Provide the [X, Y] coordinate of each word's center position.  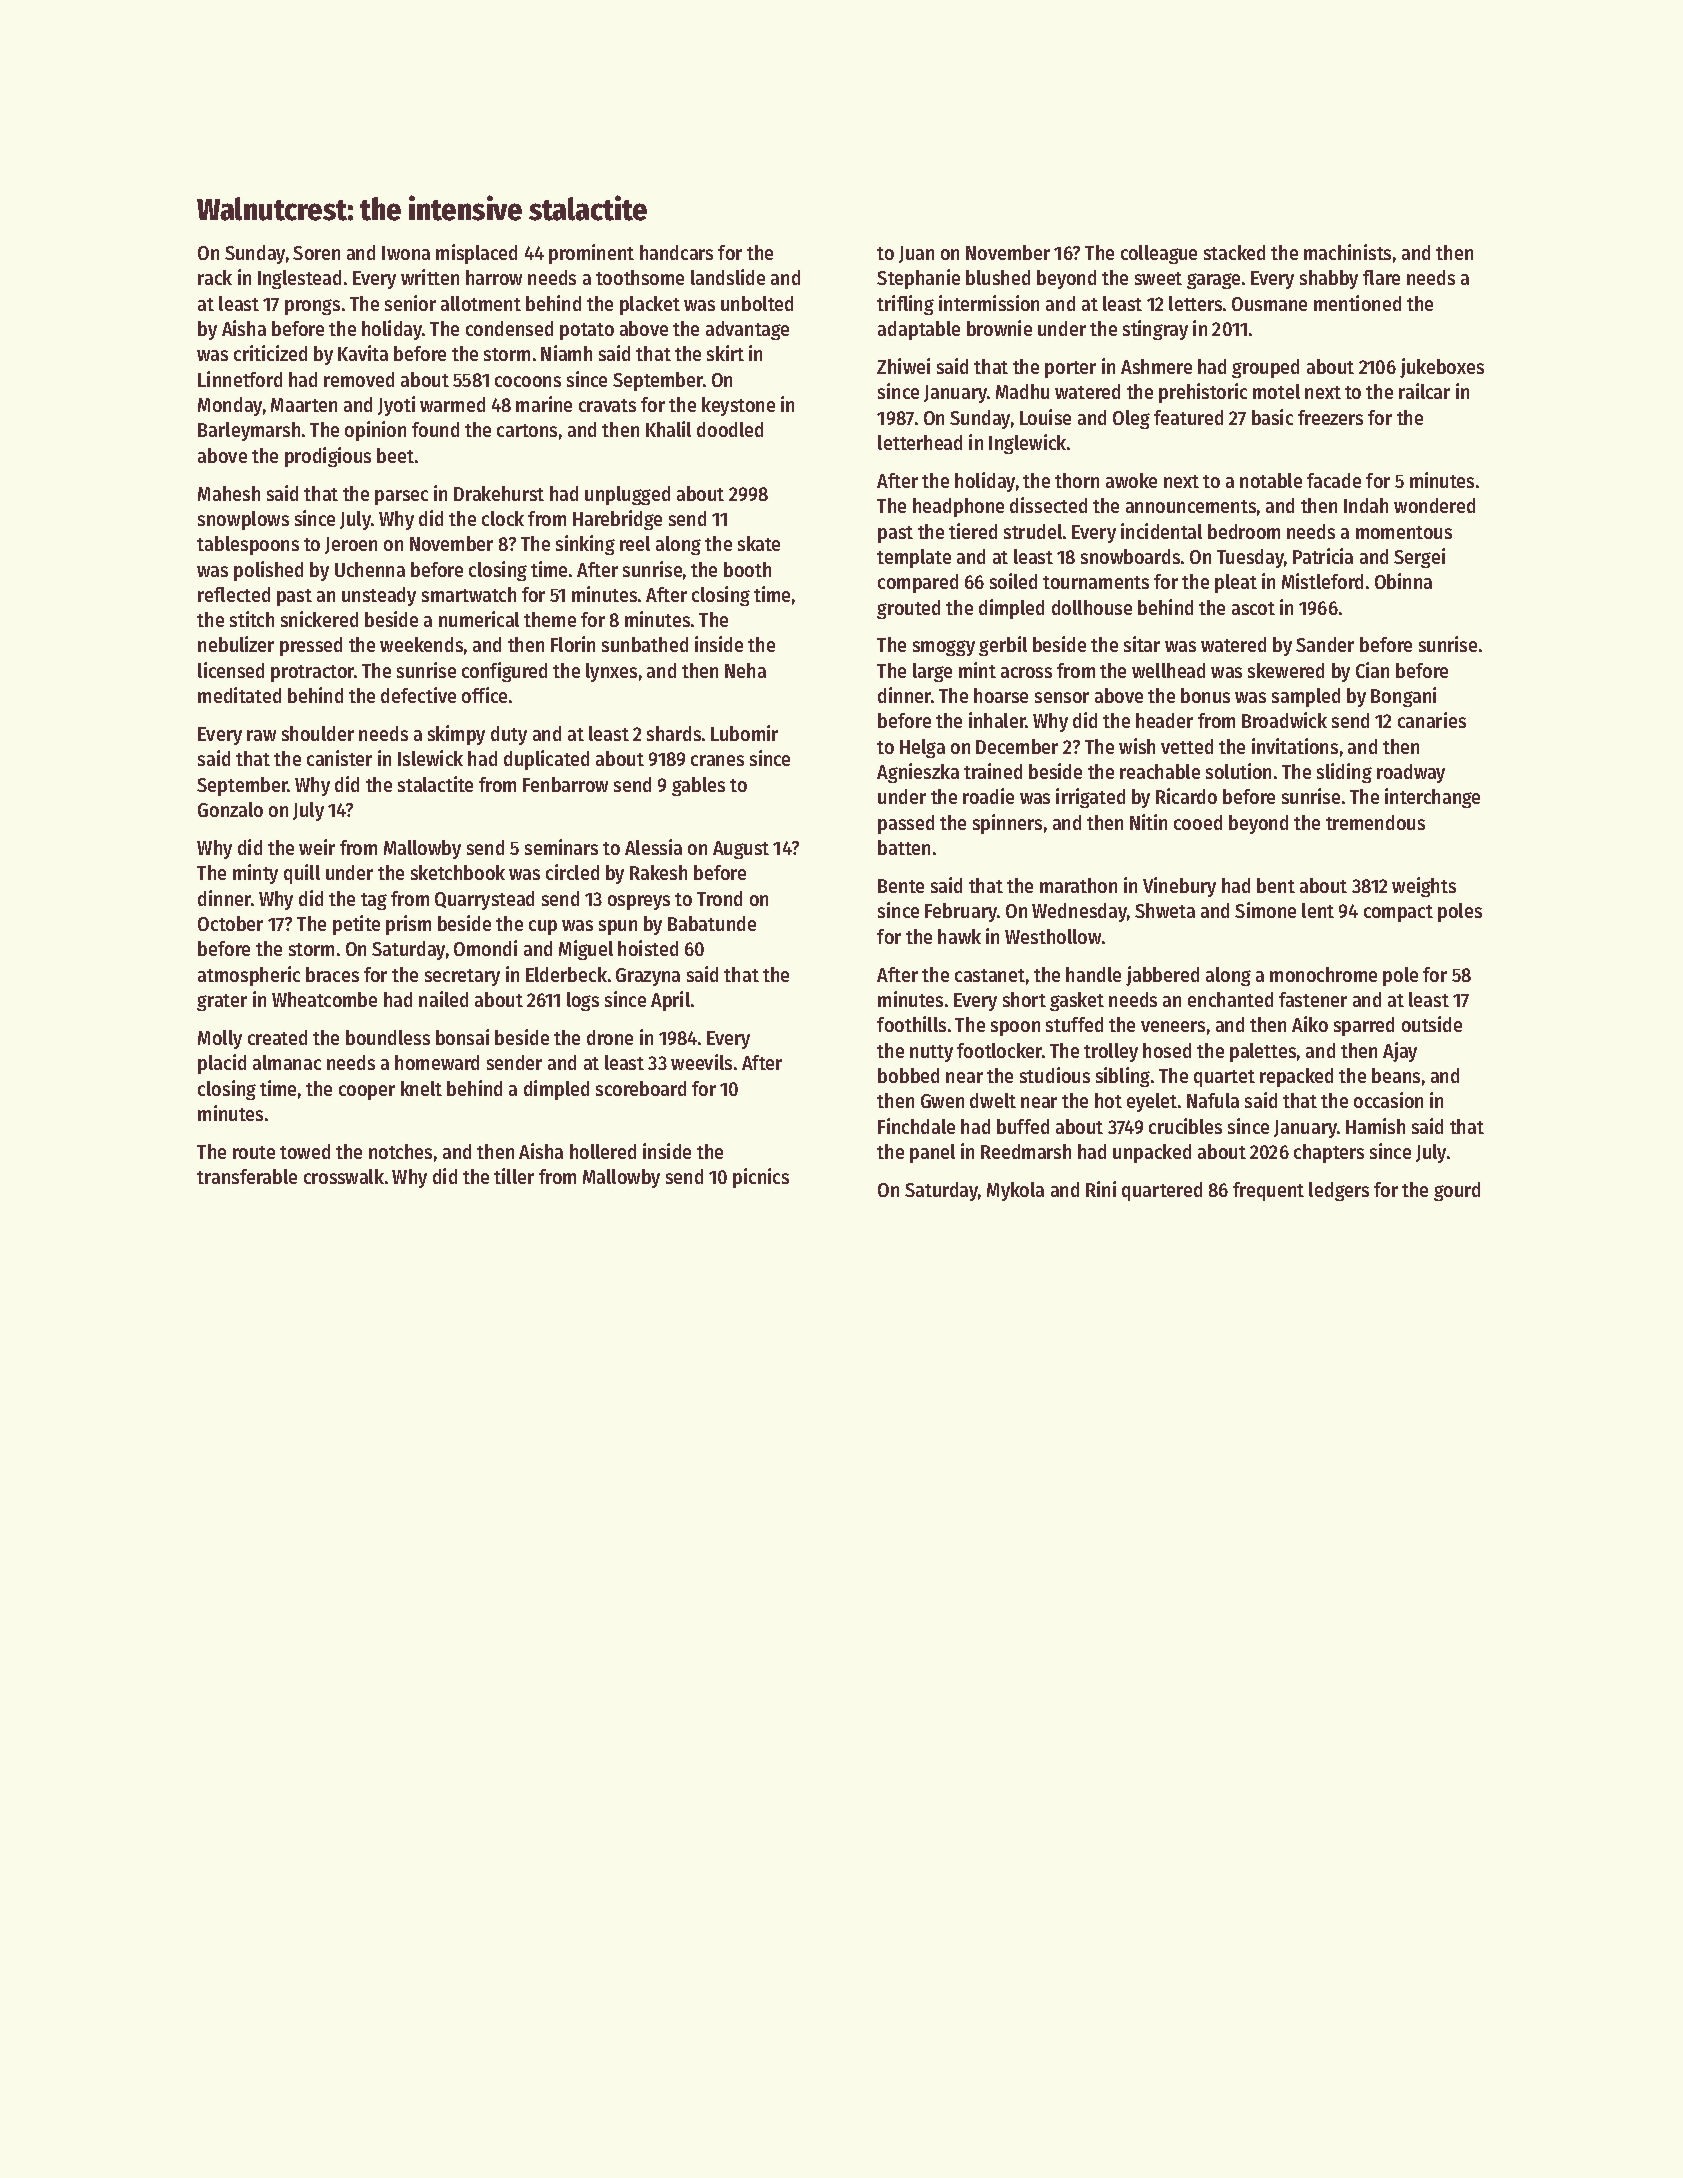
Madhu [1022, 391]
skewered [1286, 670]
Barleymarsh [249, 431]
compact [1398, 913]
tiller [514, 1176]
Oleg [1131, 419]
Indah [1366, 505]
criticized [270, 353]
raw [261, 735]
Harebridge [617, 520]
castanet [990, 975]
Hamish [1375, 1126]
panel [932, 1153]
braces [332, 974]
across [1026, 672]
